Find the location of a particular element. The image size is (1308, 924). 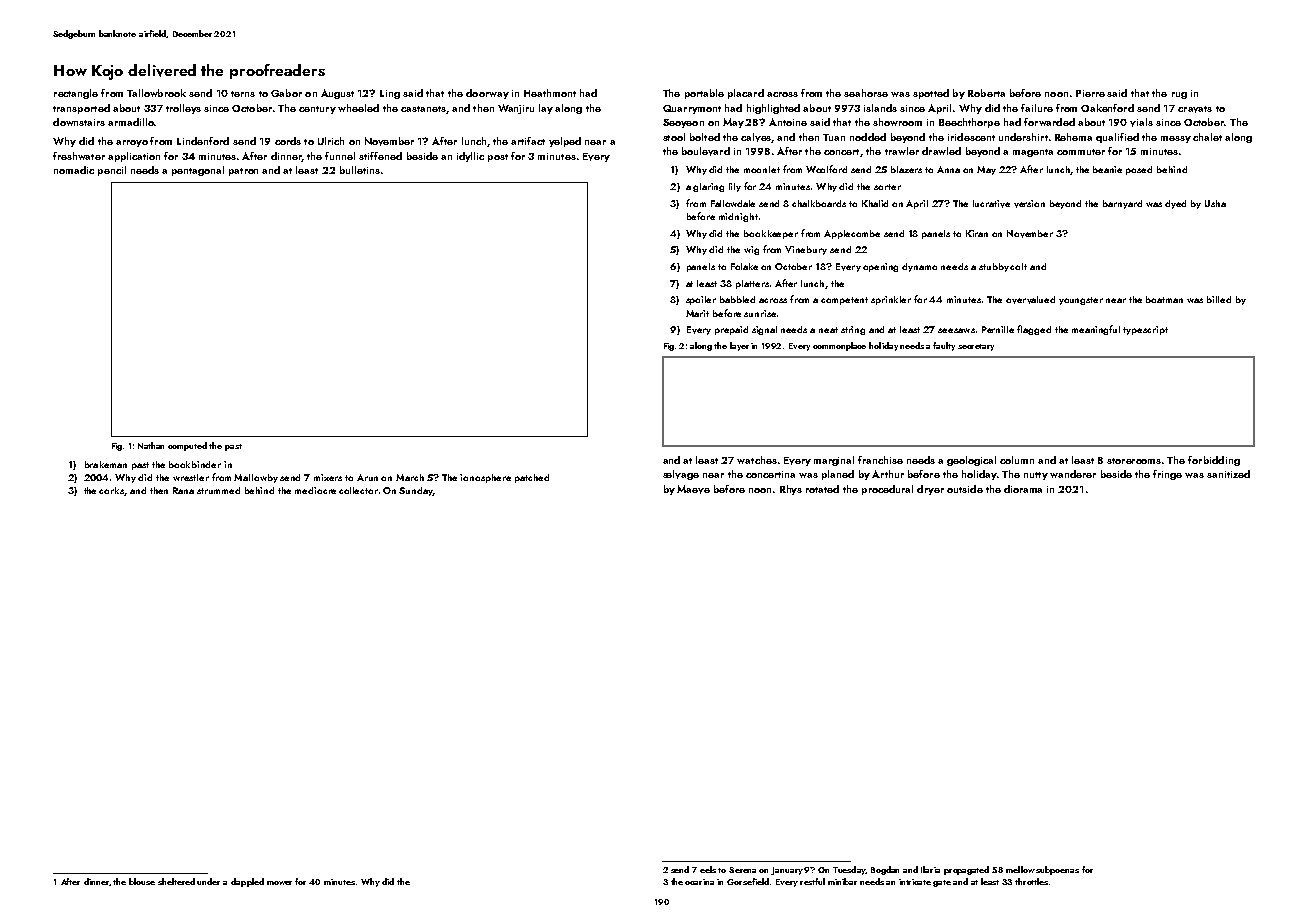

artifact is located at coordinates (528, 141).
